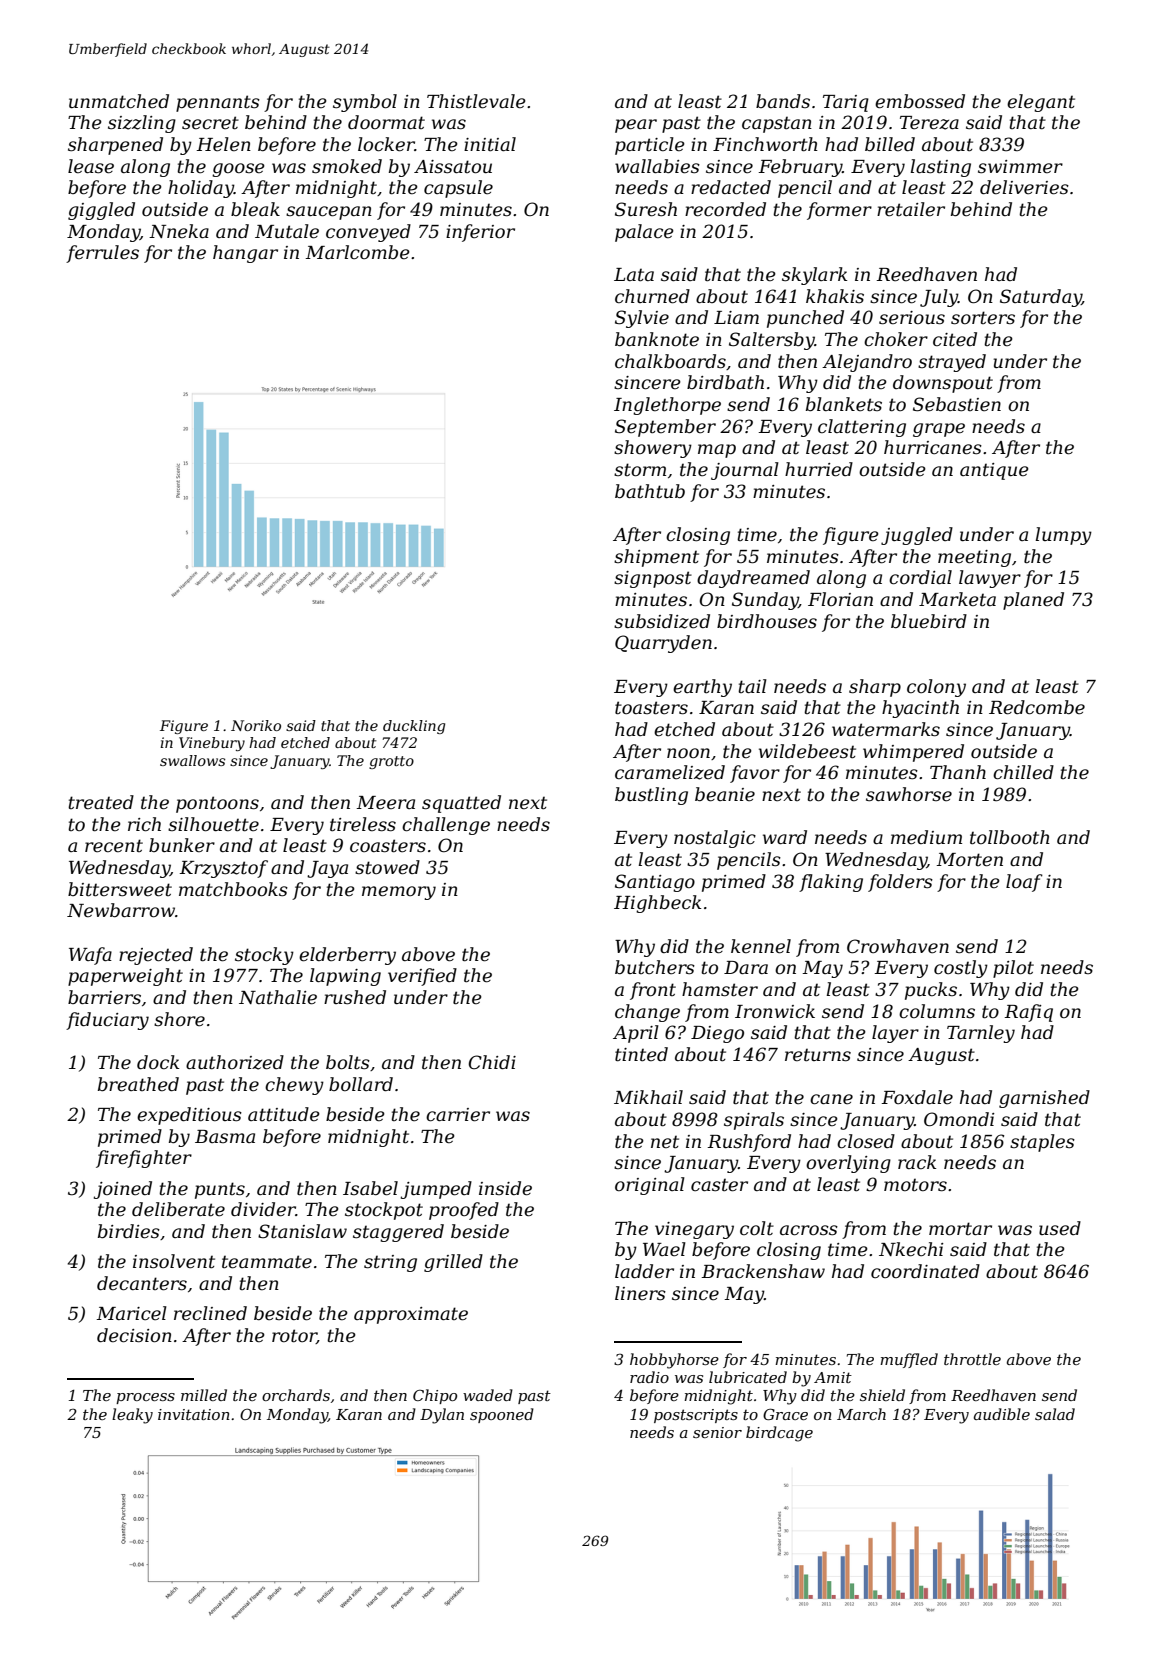  Describe the element at coordinates (502, 1415) in the document. I see `spooned` at that location.
